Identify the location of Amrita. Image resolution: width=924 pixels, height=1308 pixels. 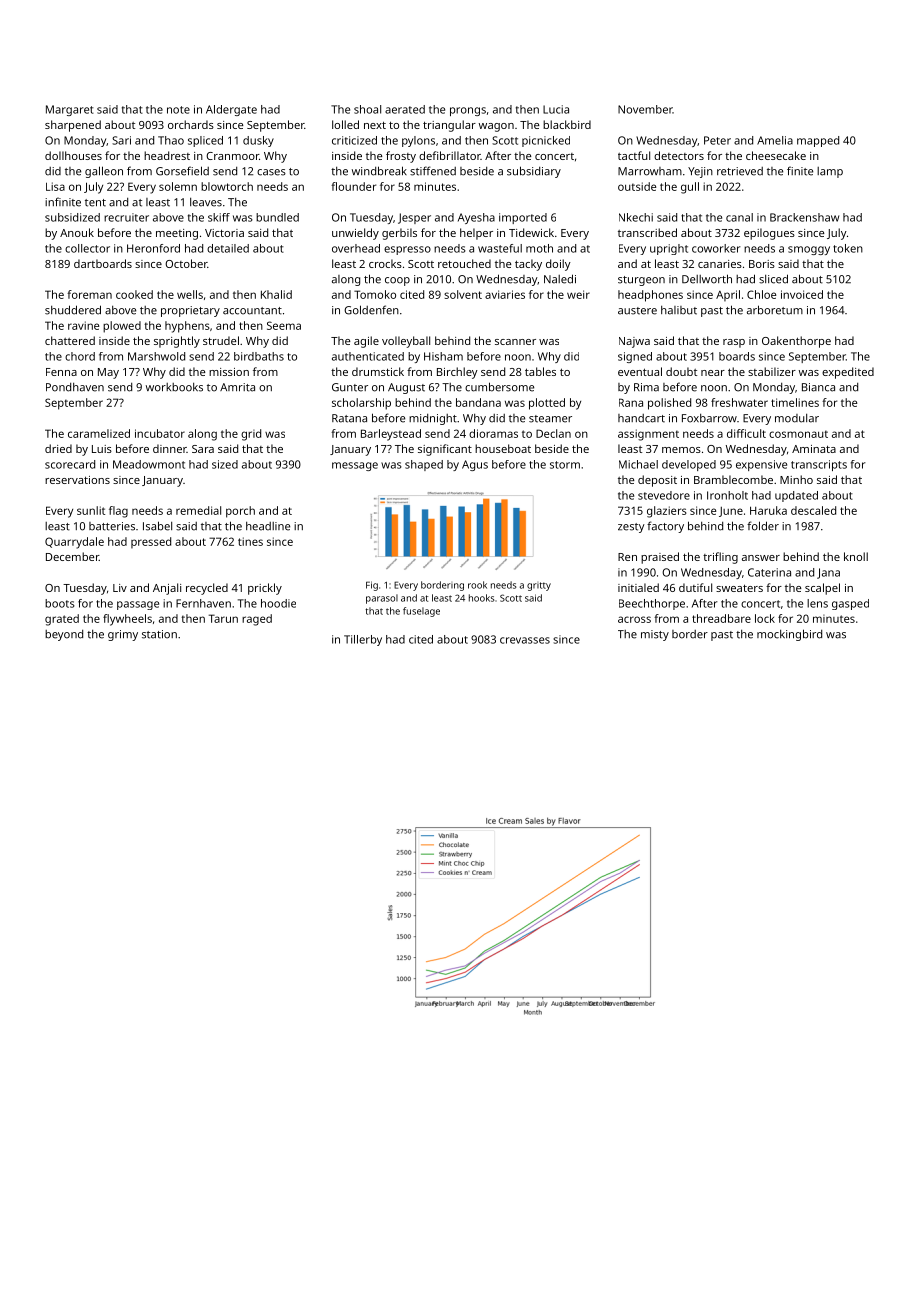
(237, 387).
